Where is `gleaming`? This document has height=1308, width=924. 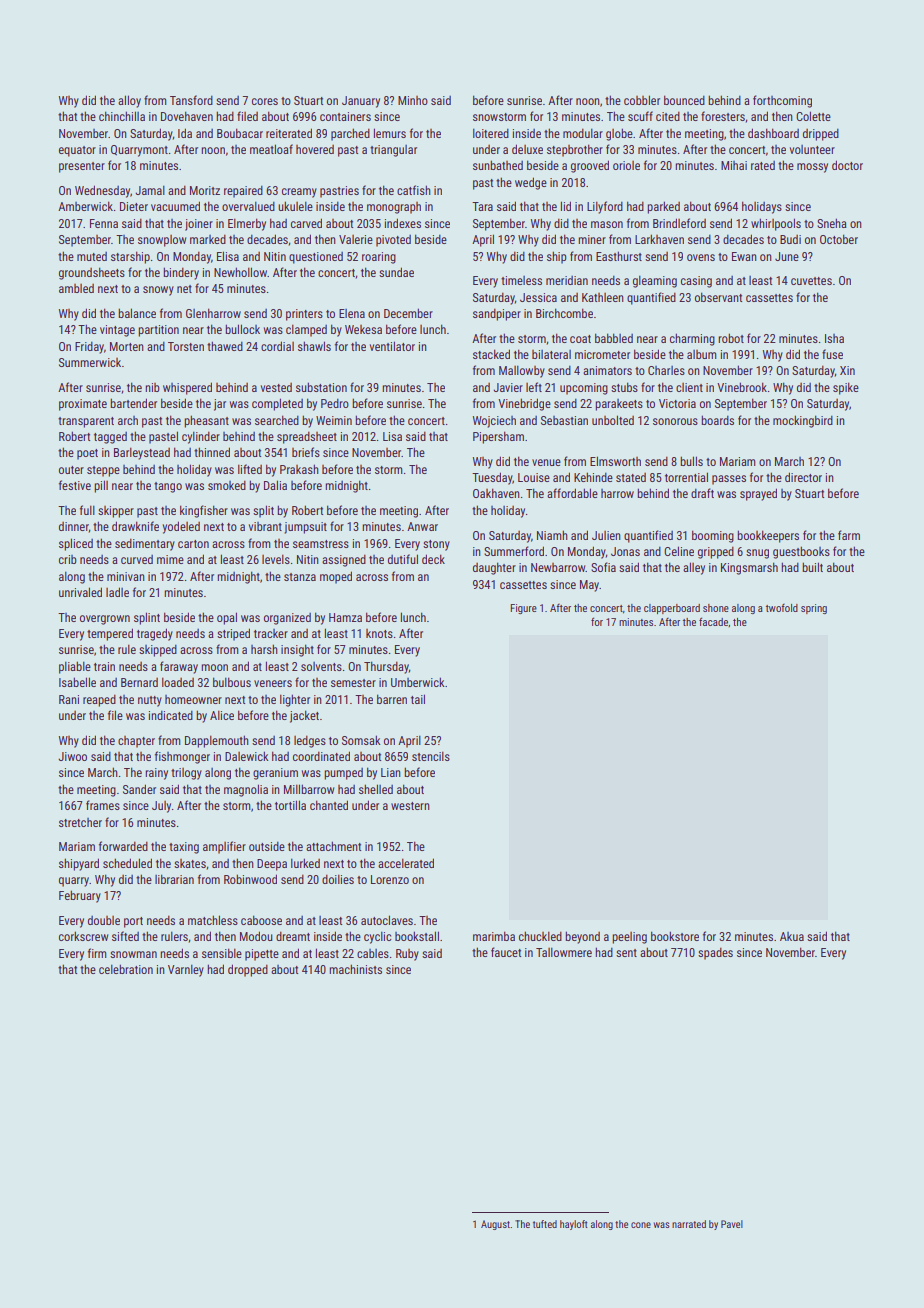
gleaming is located at coordinates (655, 281).
